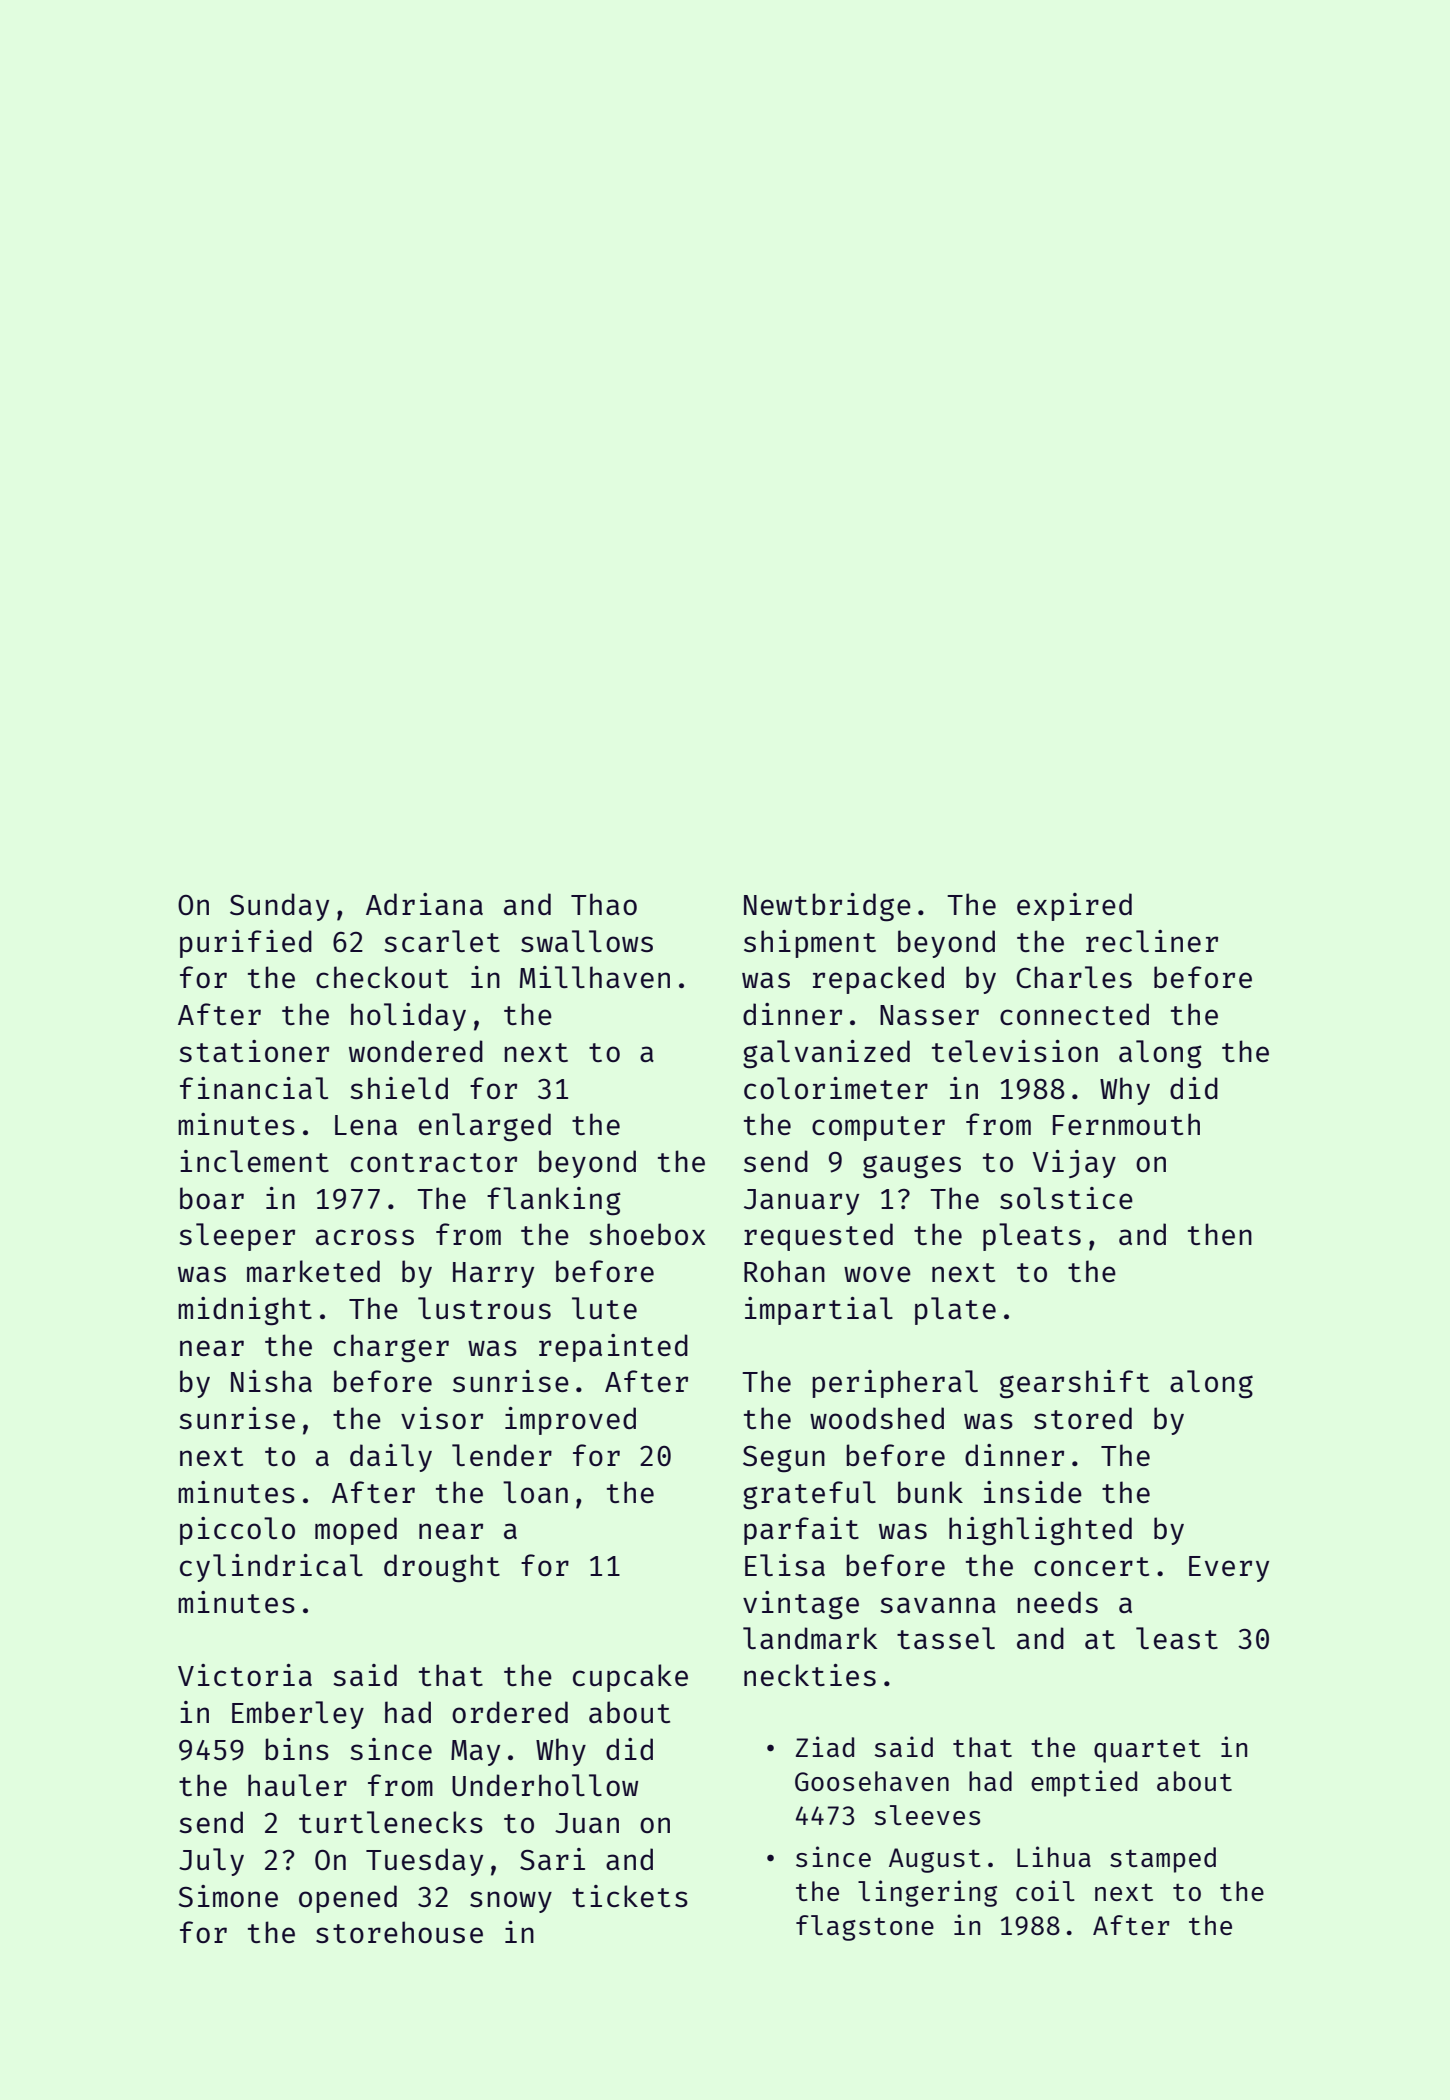 This screenshot has width=1450, height=2100. I want to click on galvanized, so click(826, 1054).
